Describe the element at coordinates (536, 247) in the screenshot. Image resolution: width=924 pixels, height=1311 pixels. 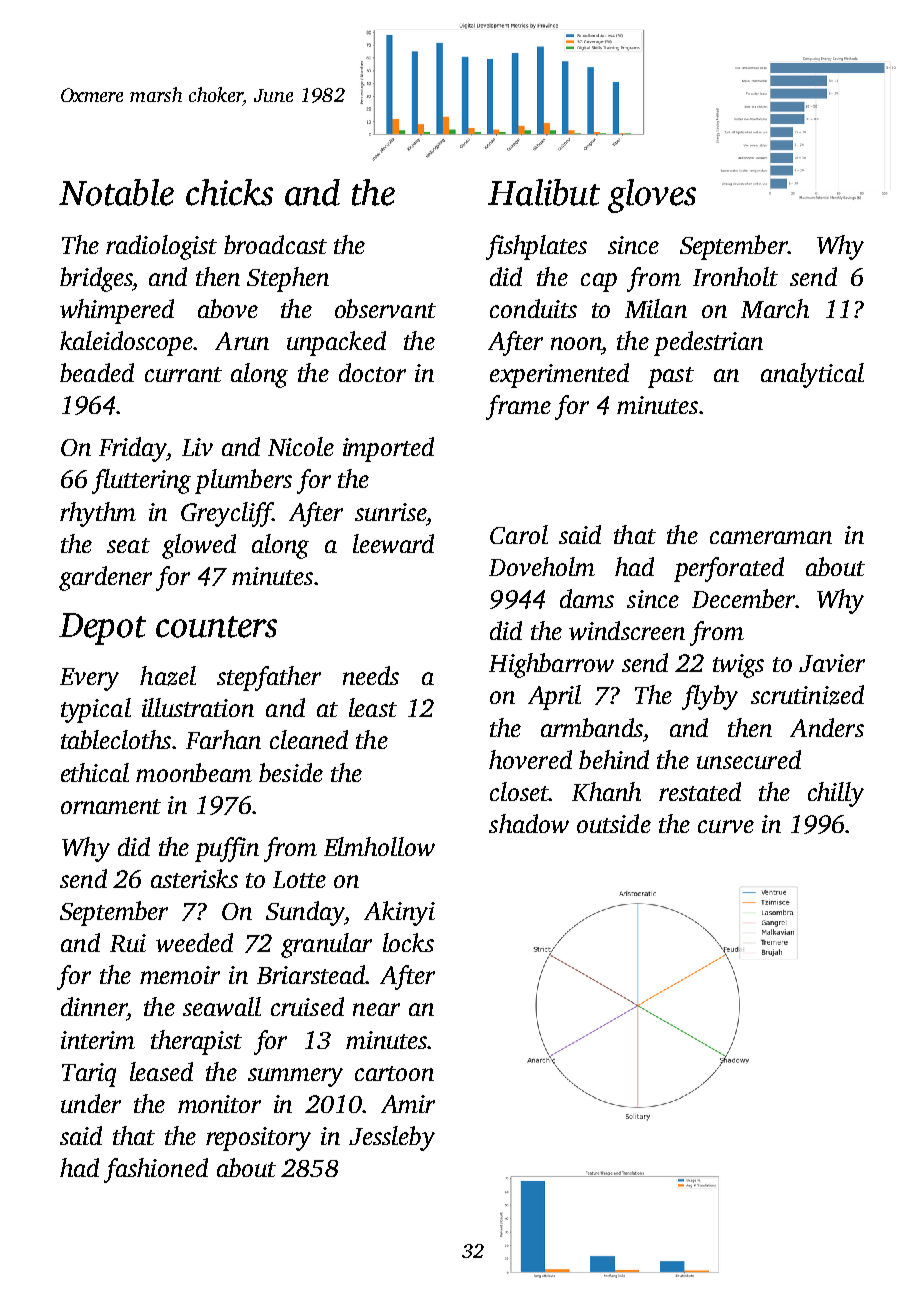
I see `fishplates` at that location.
